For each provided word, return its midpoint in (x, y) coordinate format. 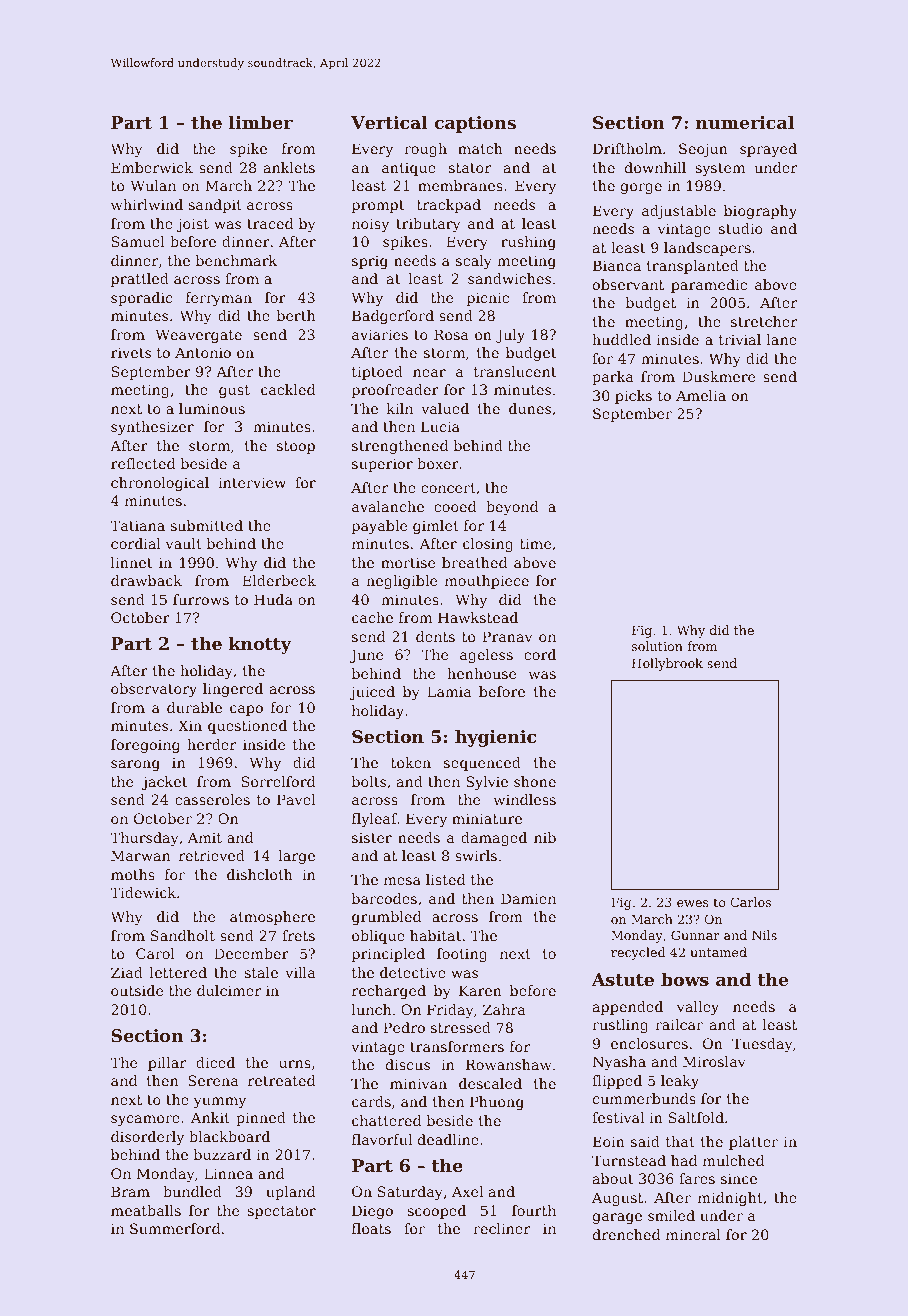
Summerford (175, 1228)
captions (475, 124)
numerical (745, 122)
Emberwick (152, 167)
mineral (693, 1234)
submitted (207, 525)
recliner (501, 1228)
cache (372, 617)
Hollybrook (667, 664)
